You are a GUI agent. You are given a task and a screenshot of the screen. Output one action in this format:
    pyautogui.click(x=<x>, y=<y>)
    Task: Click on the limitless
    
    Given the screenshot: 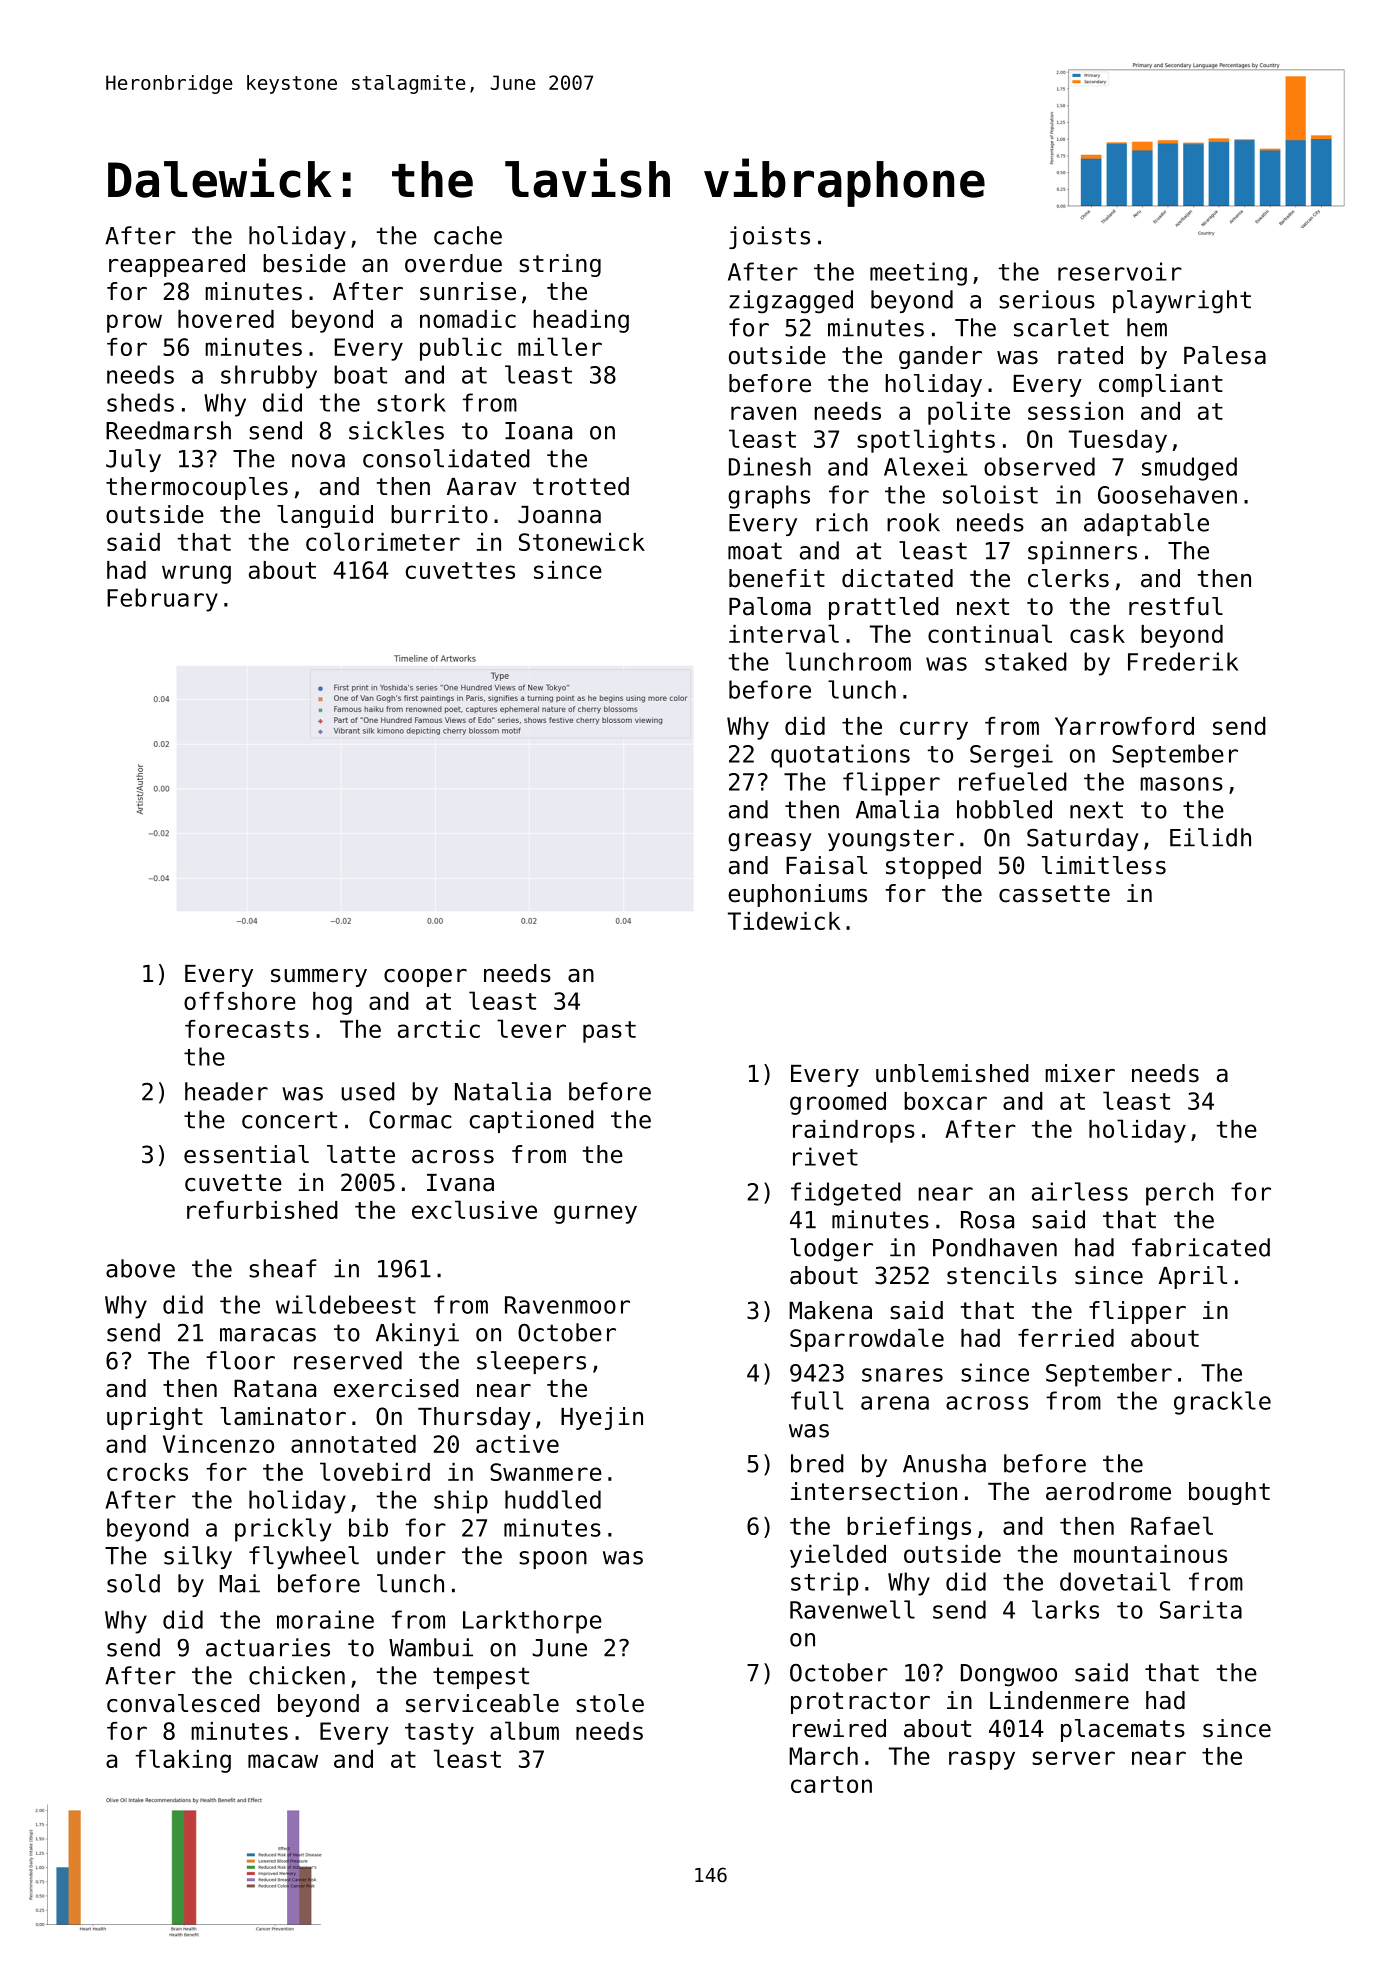 What is the action you would take?
    pyautogui.click(x=1104, y=865)
